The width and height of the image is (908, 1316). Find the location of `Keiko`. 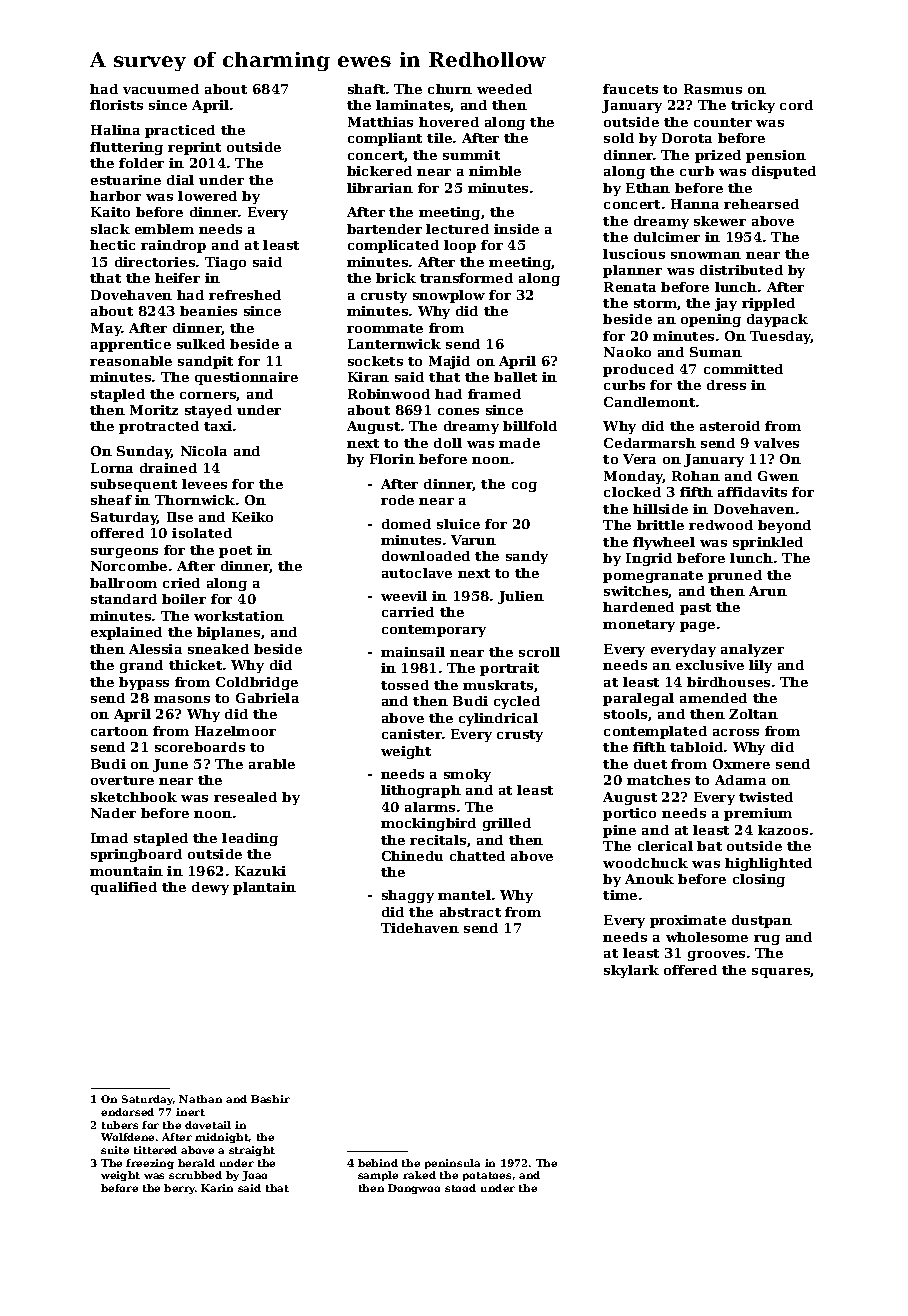

Keiko is located at coordinates (252, 517).
